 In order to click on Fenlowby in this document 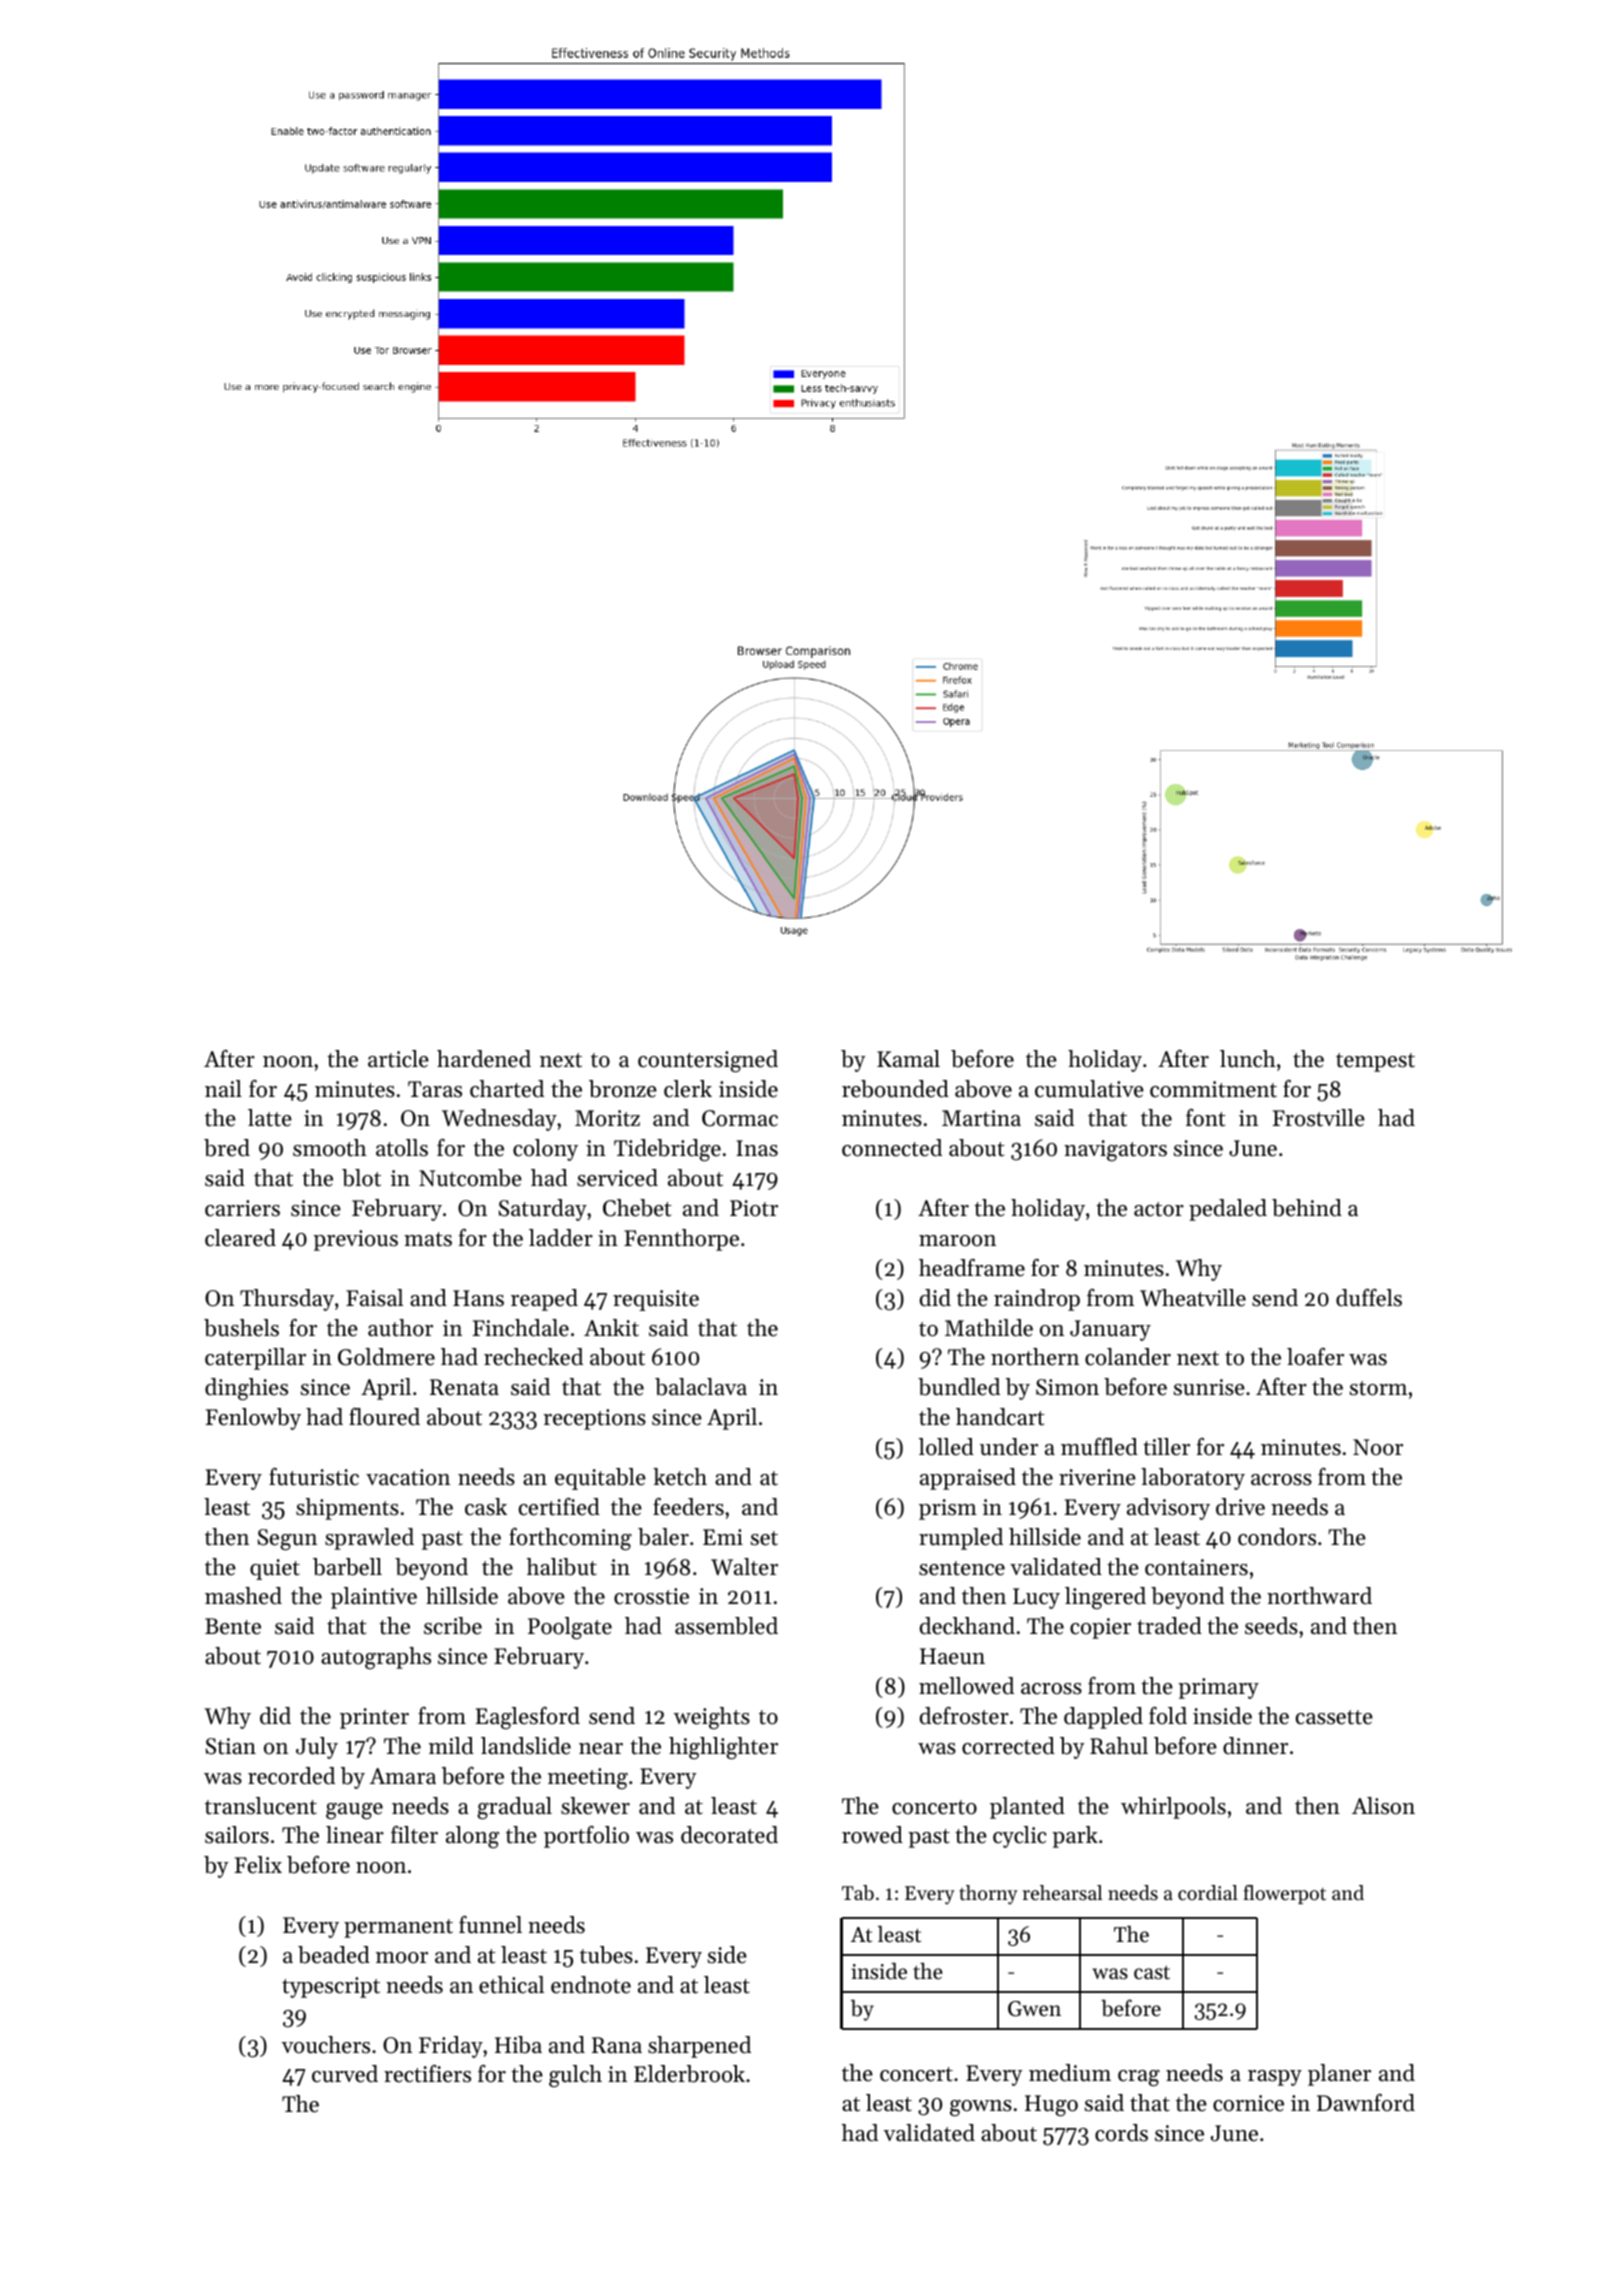, I will do `click(253, 1419)`.
